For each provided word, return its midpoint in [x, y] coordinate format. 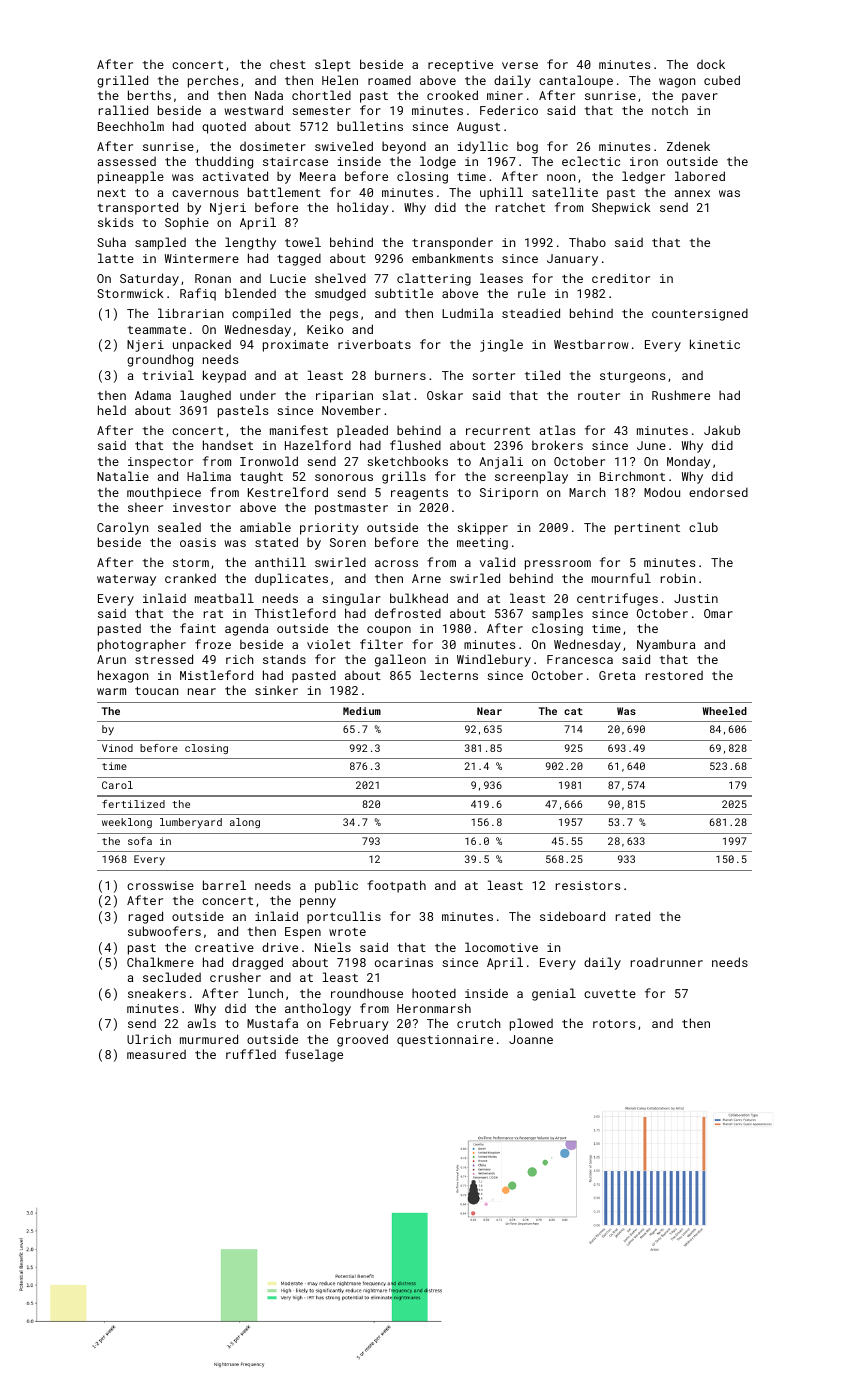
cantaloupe [576, 81]
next [112, 193]
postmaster [351, 509]
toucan [156, 691]
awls [202, 1023]
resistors [588, 885]
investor [202, 507]
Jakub [722, 430]
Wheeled [725, 711]
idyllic [482, 147]
